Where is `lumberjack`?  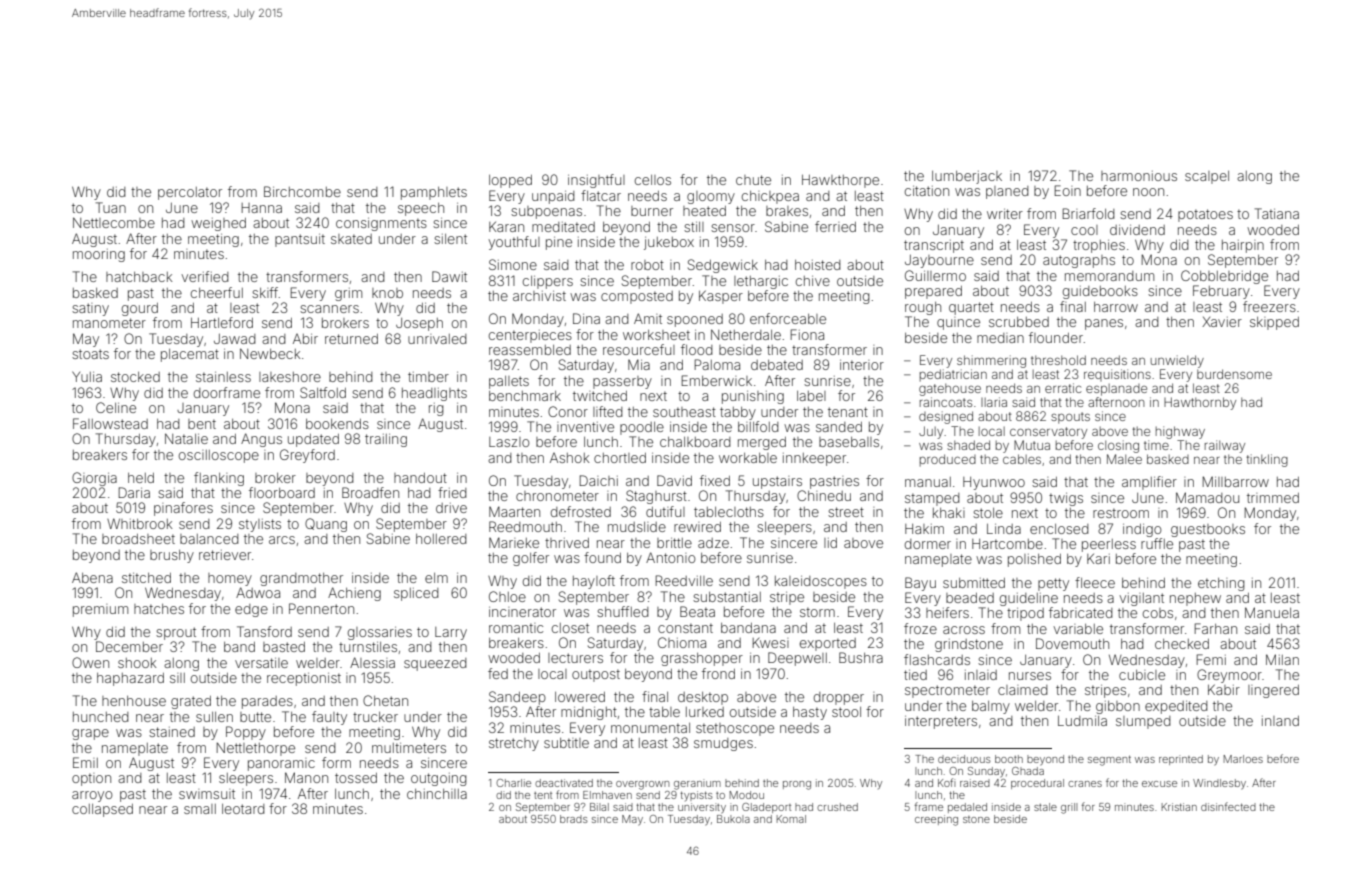
lumberjack is located at coordinates (967, 177).
